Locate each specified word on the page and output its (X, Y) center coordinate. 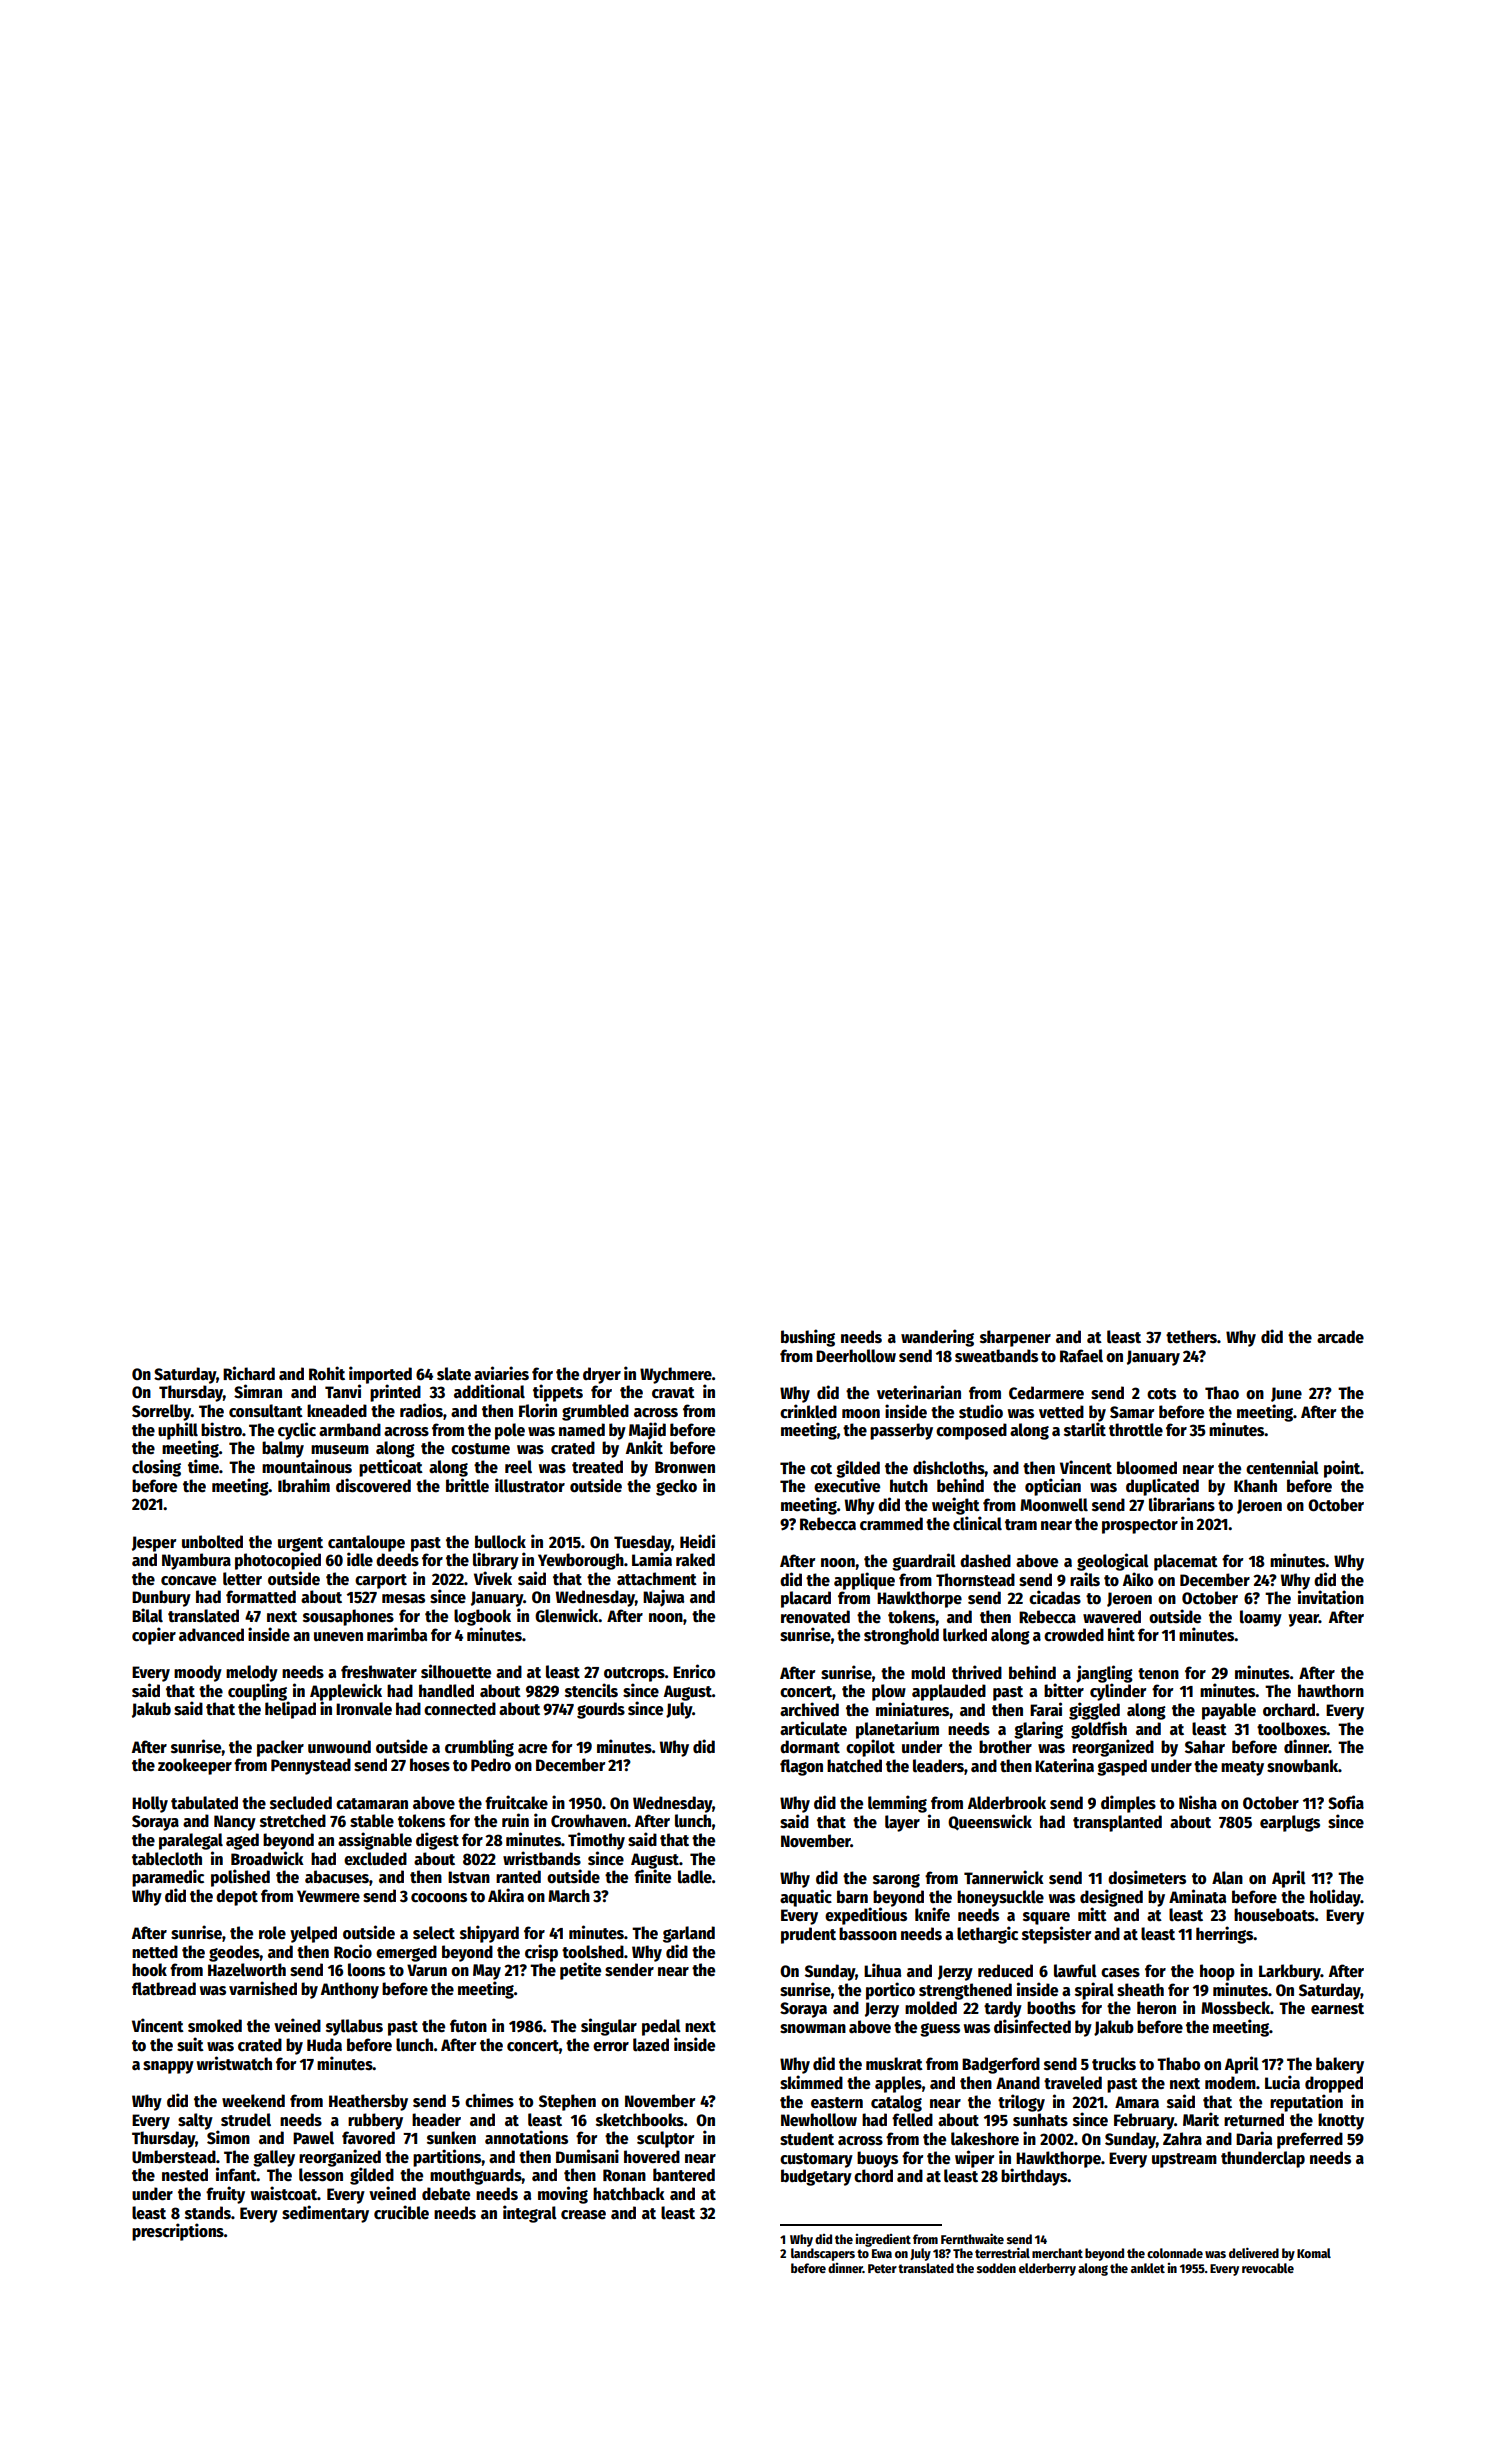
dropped (1334, 2084)
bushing (808, 1338)
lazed (651, 2045)
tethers (1191, 1337)
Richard (249, 1373)
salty (195, 2121)
